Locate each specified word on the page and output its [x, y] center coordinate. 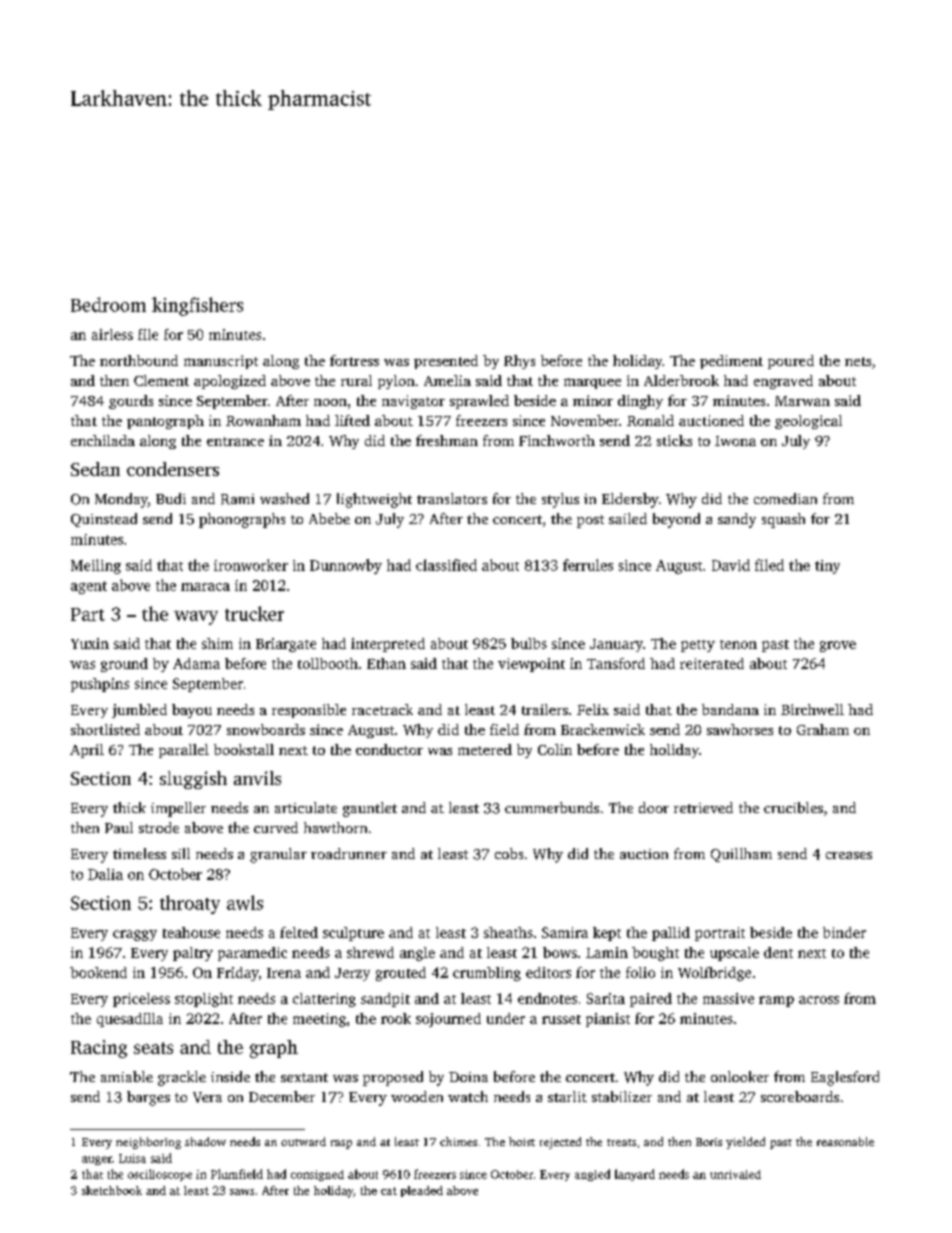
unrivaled [735, 1174]
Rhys [519, 362]
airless [112, 334]
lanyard [635, 1175]
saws [242, 1192]
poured [791, 362]
